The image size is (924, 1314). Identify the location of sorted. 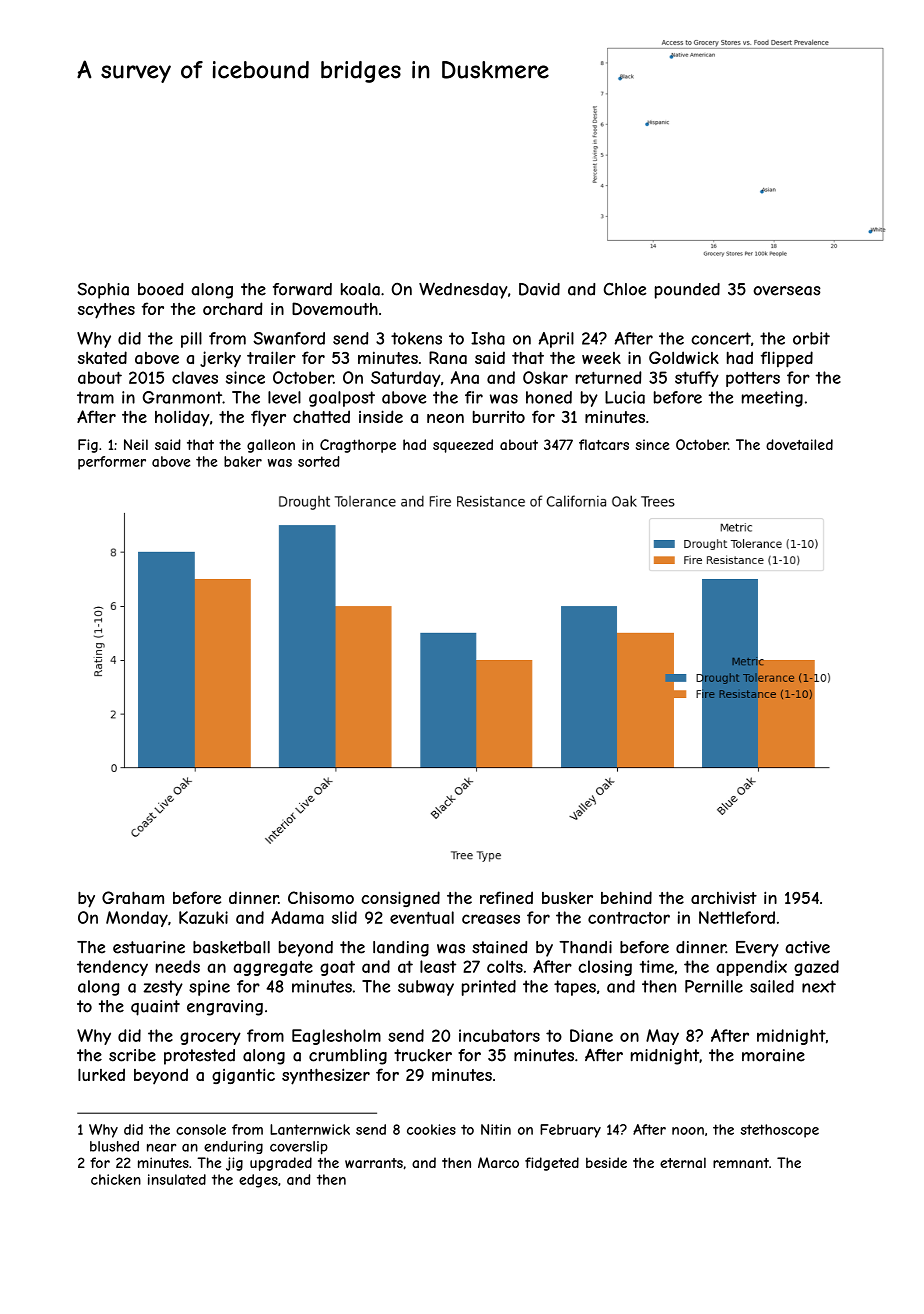
(319, 461).
